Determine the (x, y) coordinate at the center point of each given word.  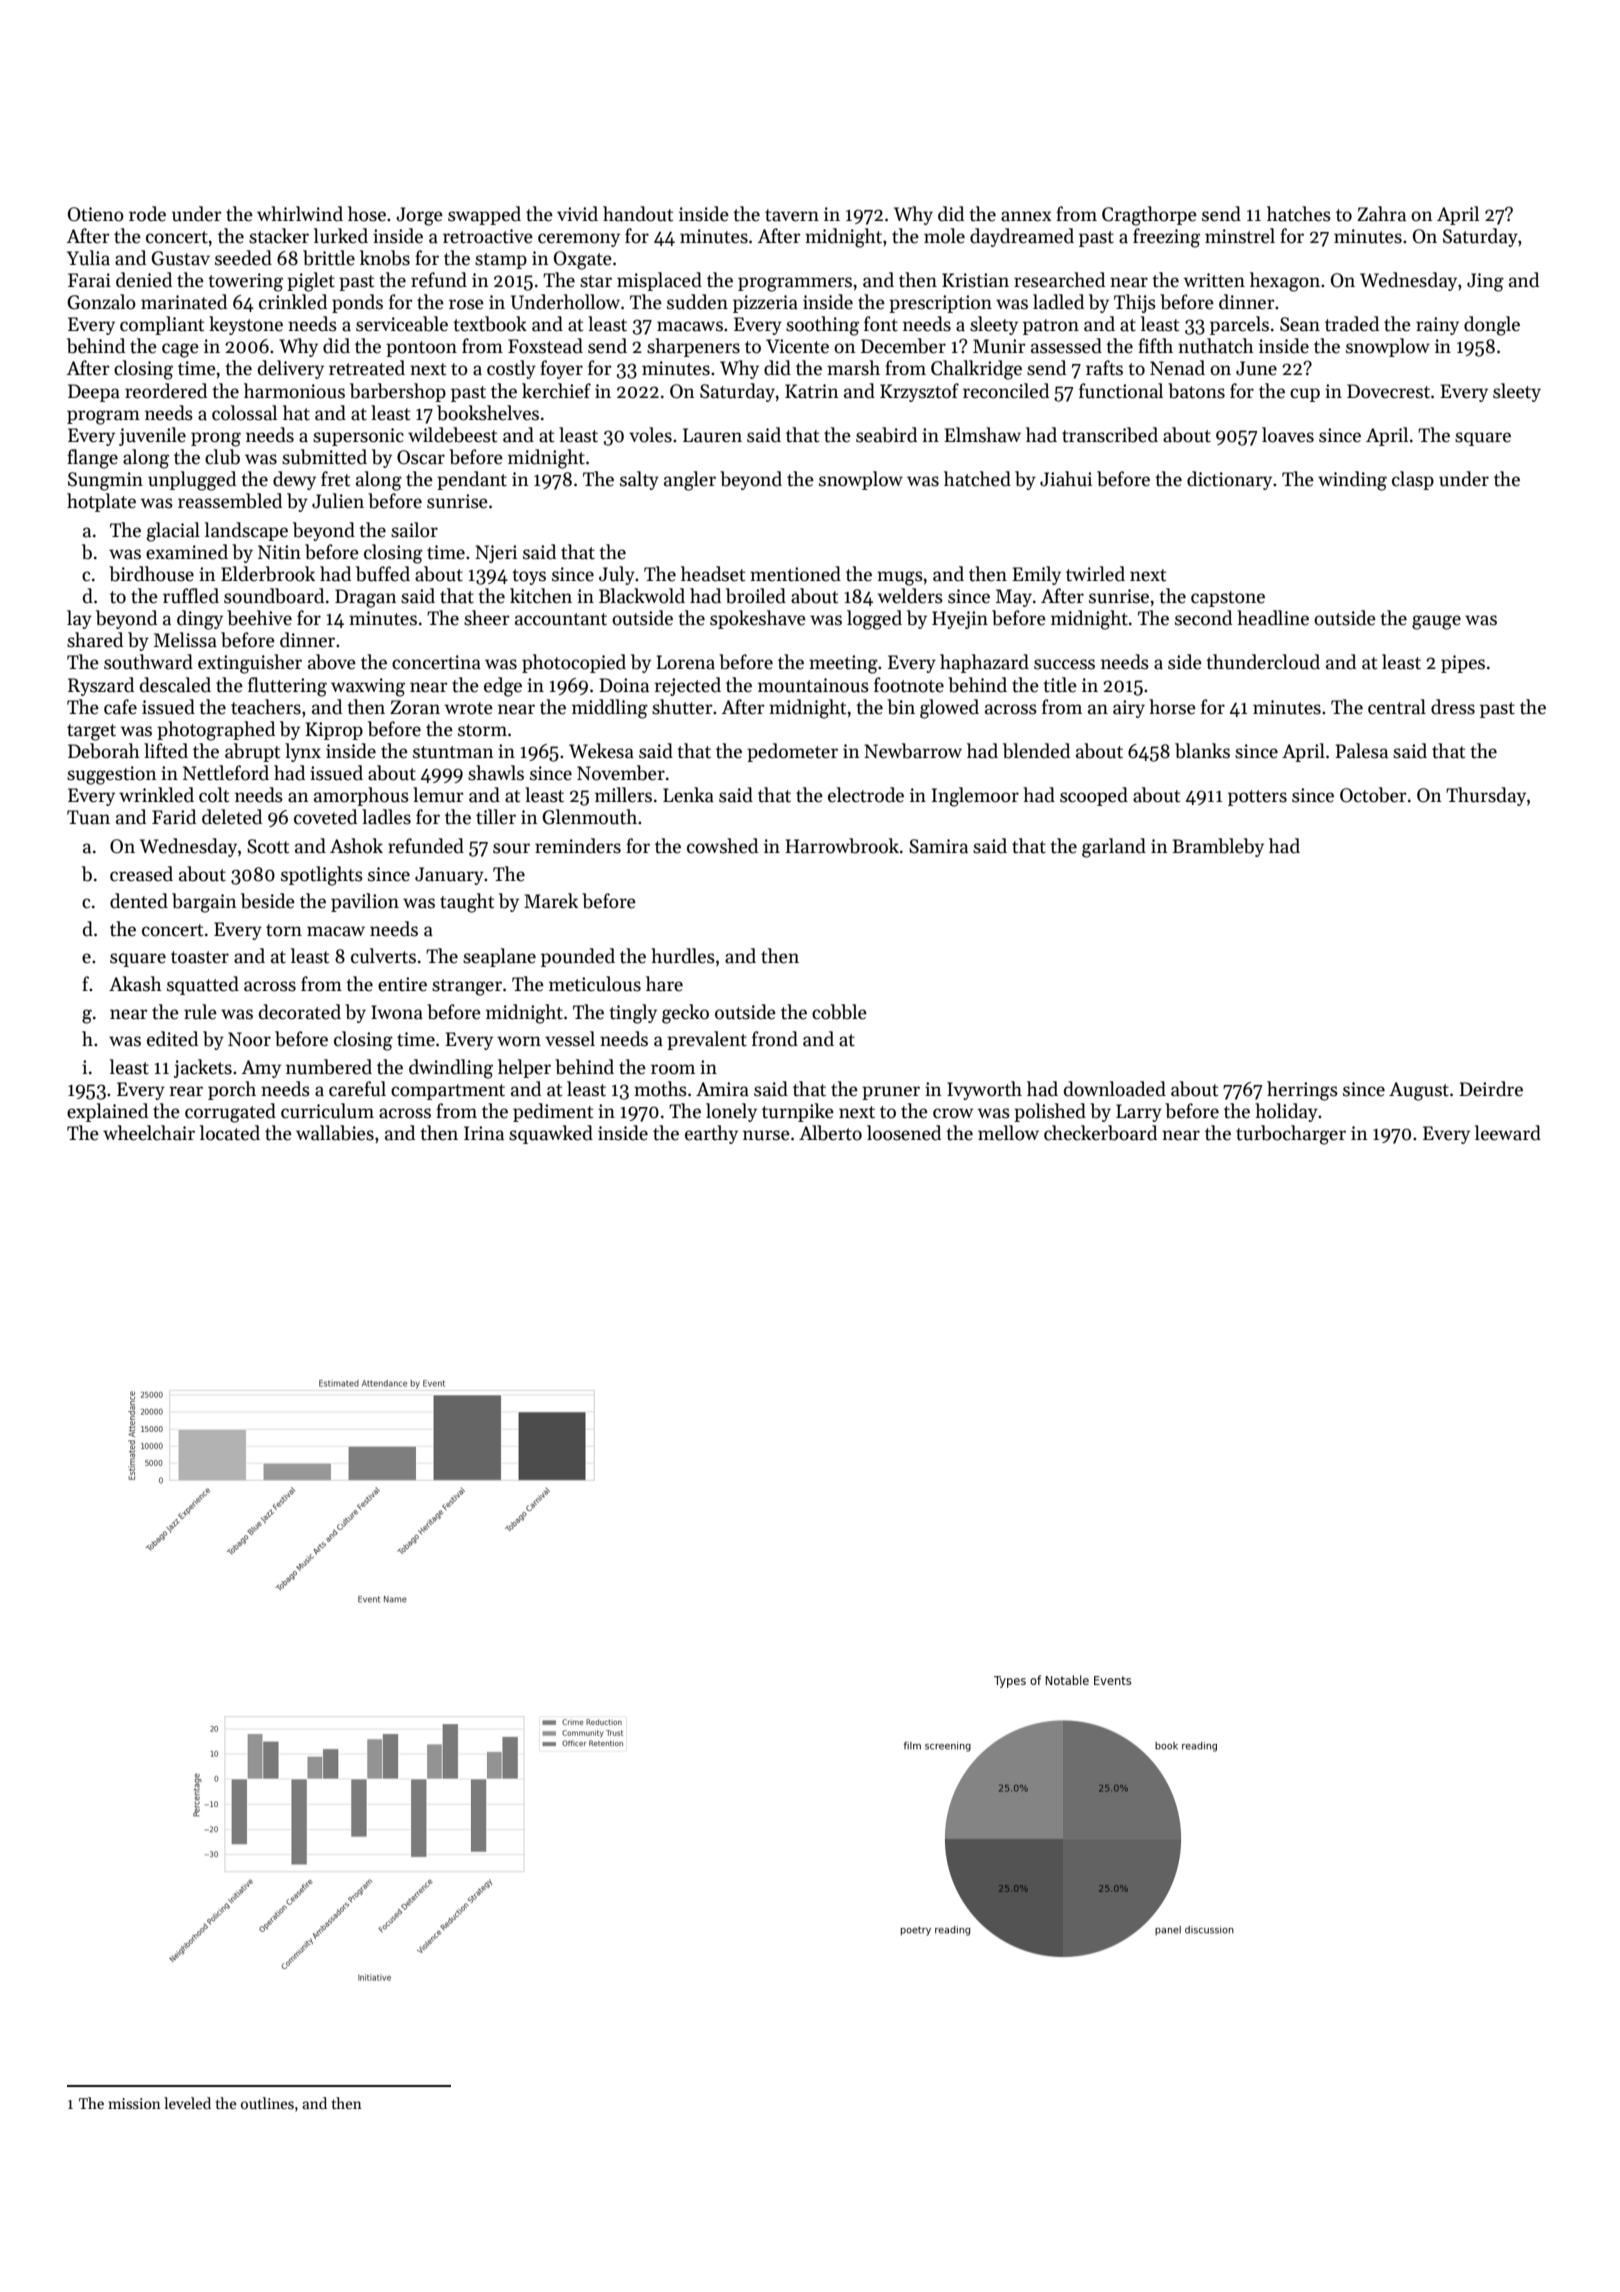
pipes (1463, 664)
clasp (1413, 480)
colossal (244, 413)
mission (134, 2103)
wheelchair (149, 1133)
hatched (977, 479)
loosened (904, 1133)
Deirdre (1491, 1089)
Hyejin (960, 620)
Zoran (415, 707)
